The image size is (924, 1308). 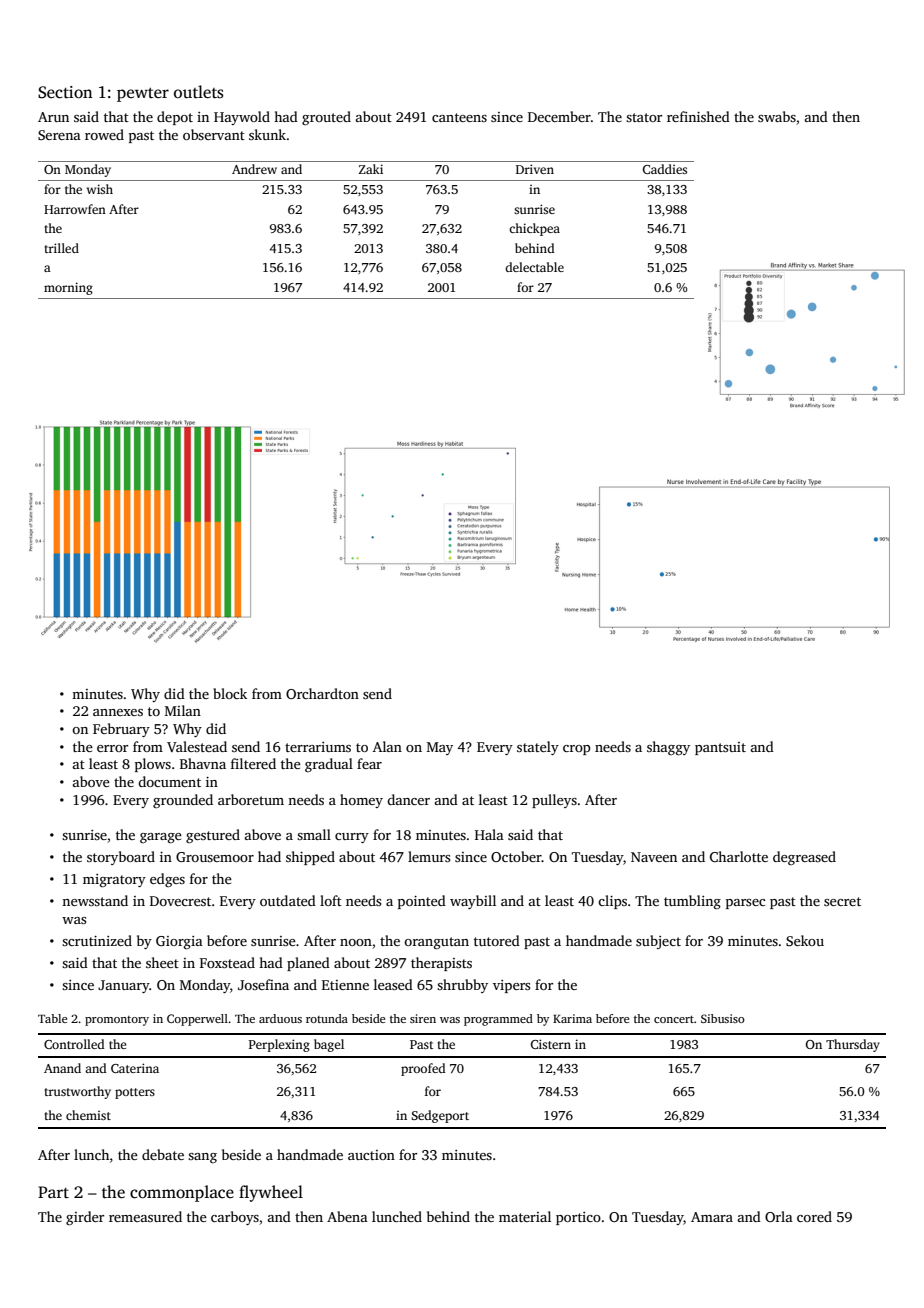 What do you see at coordinates (118, 712) in the page?
I see `annexes` at bounding box center [118, 712].
